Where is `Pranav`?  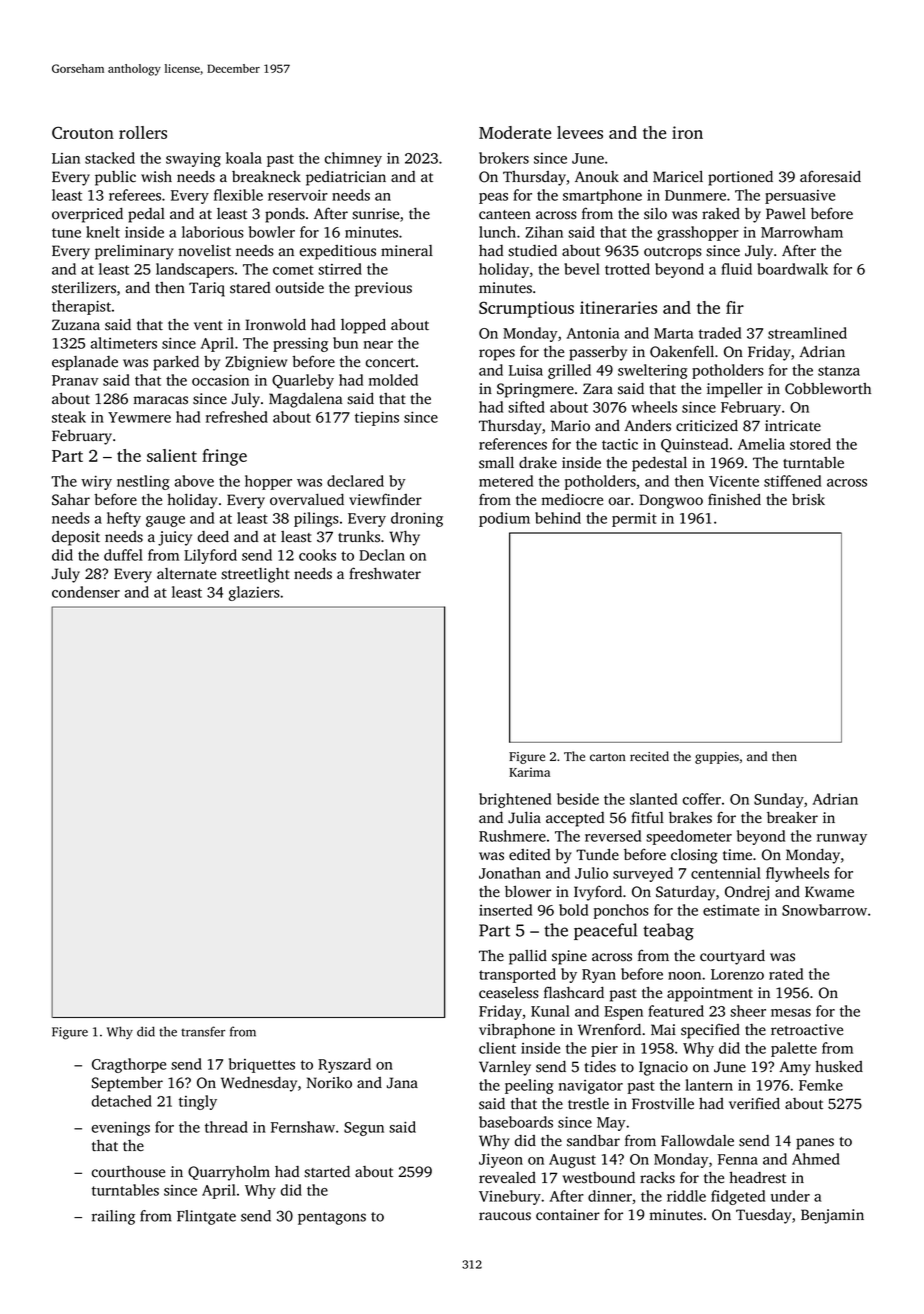 Pranav is located at coordinates (75, 380).
